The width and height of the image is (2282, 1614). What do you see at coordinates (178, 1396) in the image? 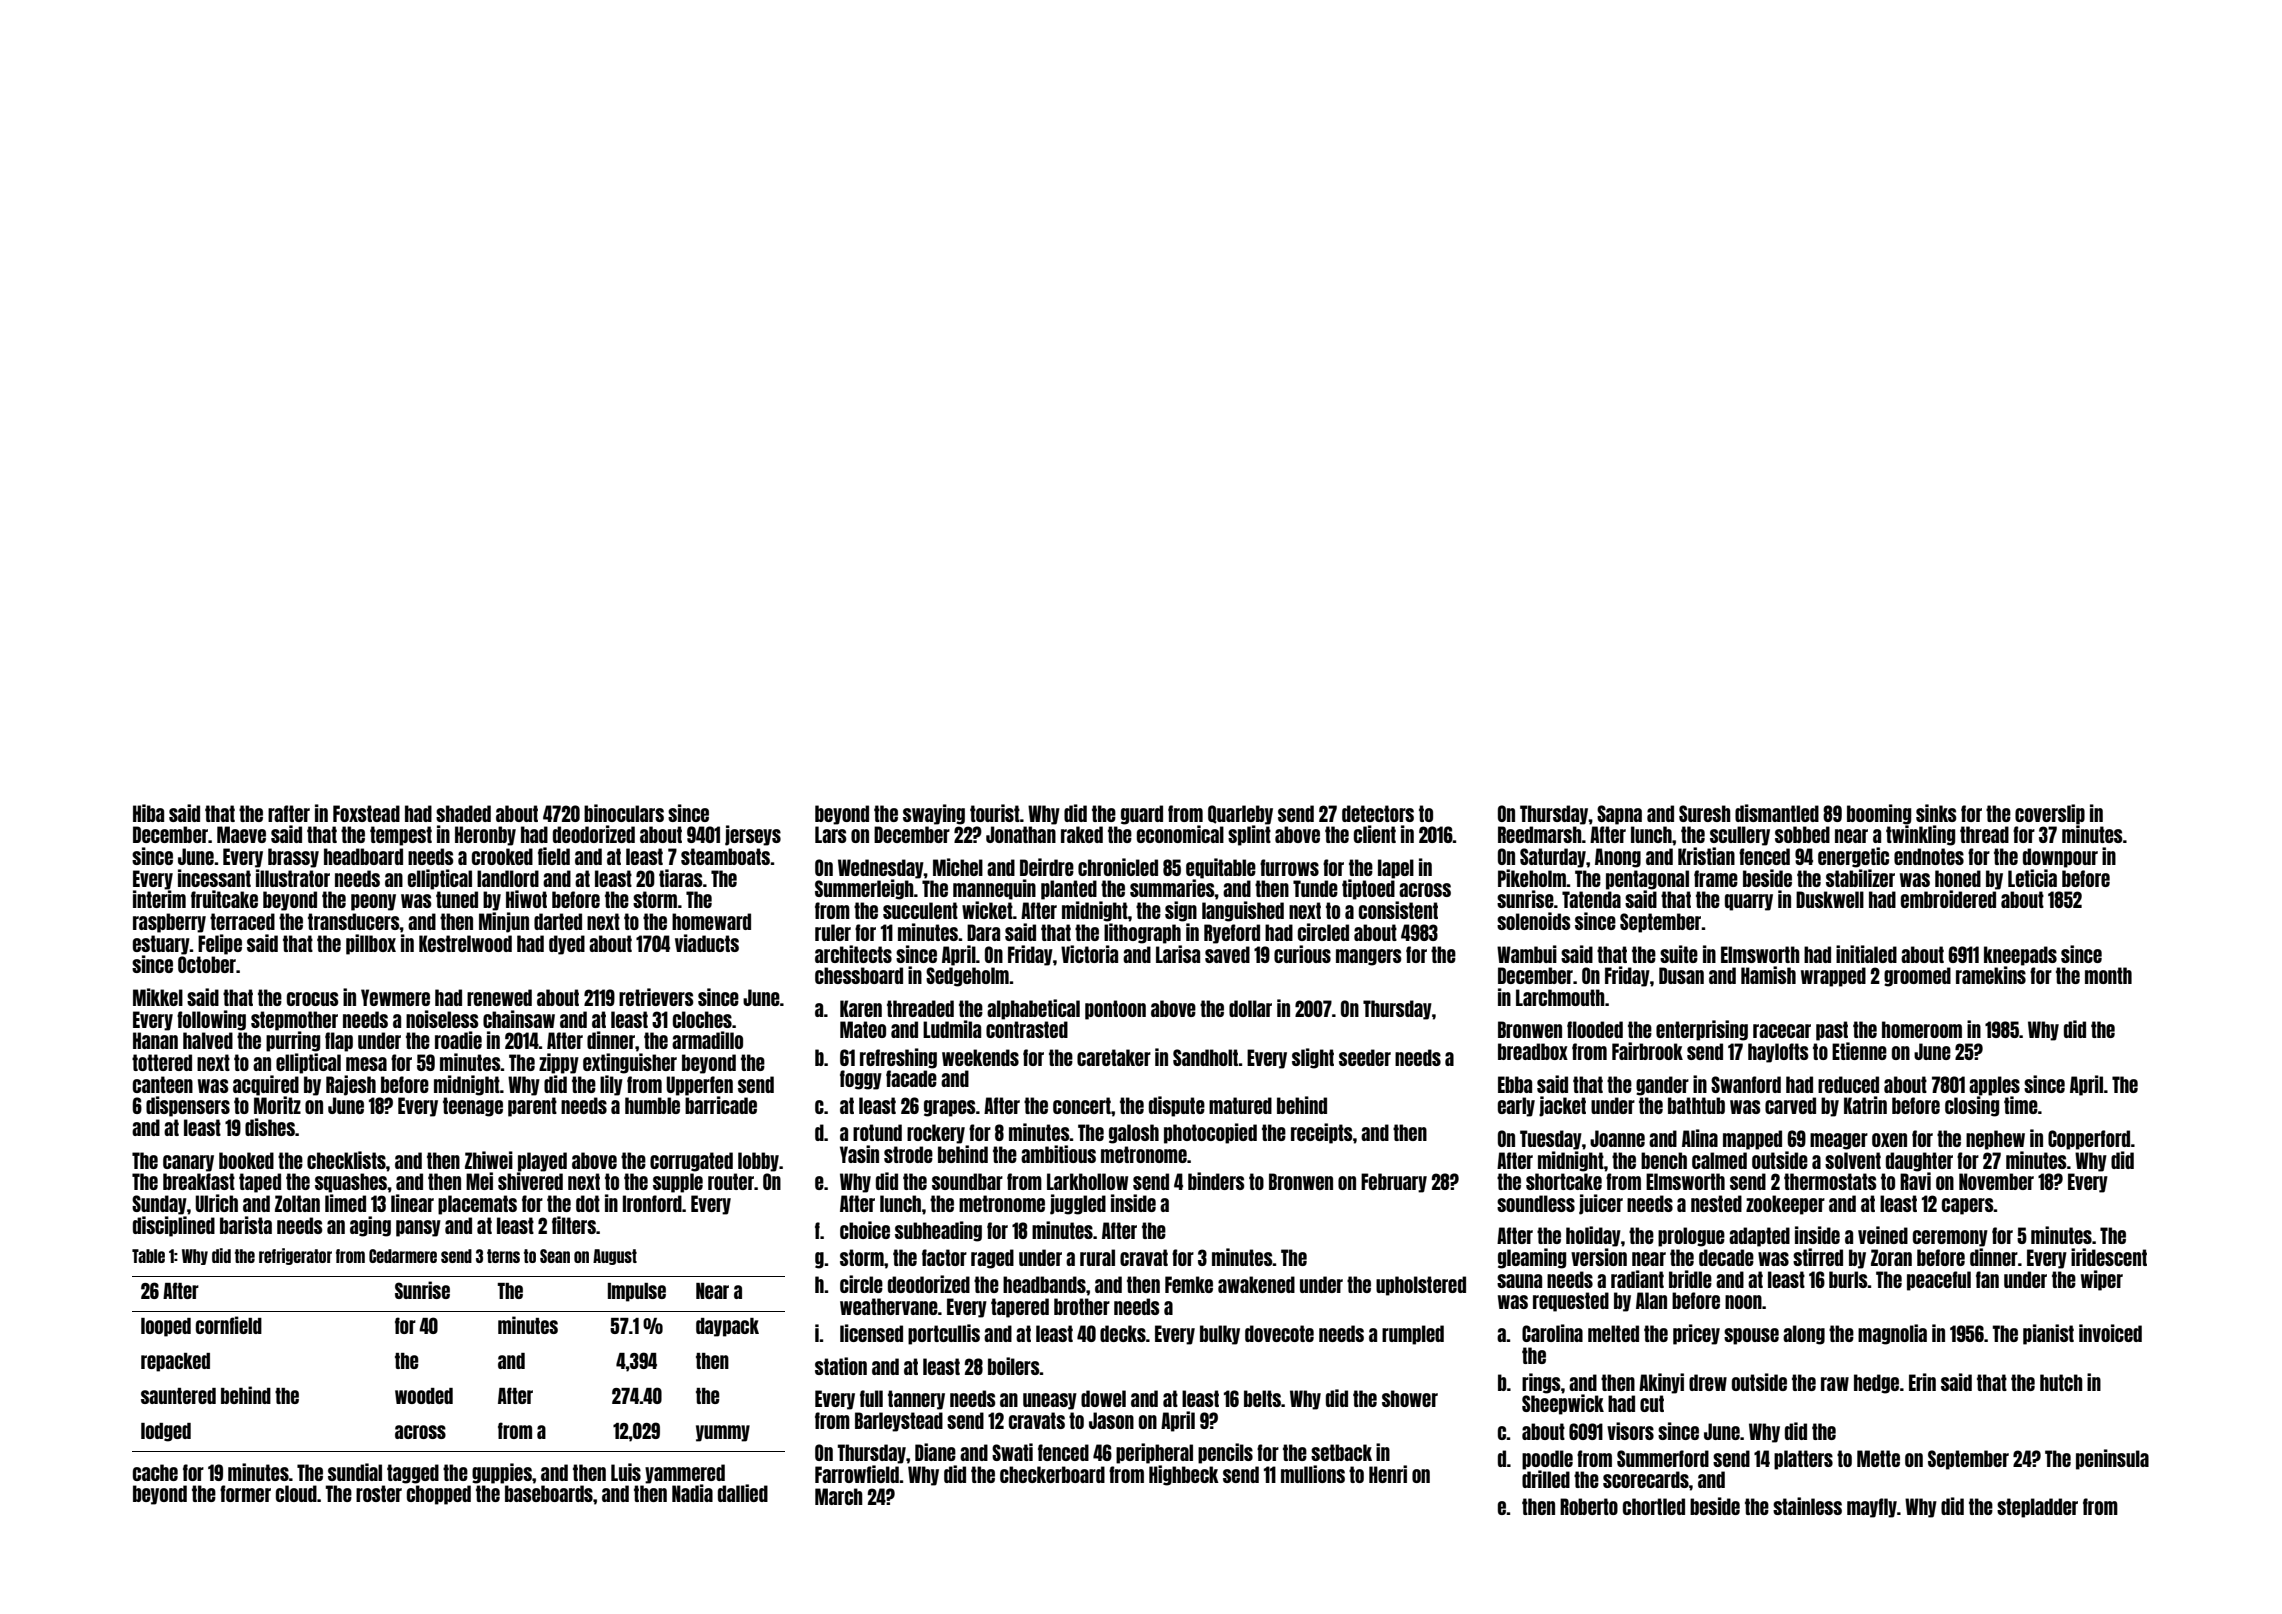
I see `sauntered` at bounding box center [178, 1396].
